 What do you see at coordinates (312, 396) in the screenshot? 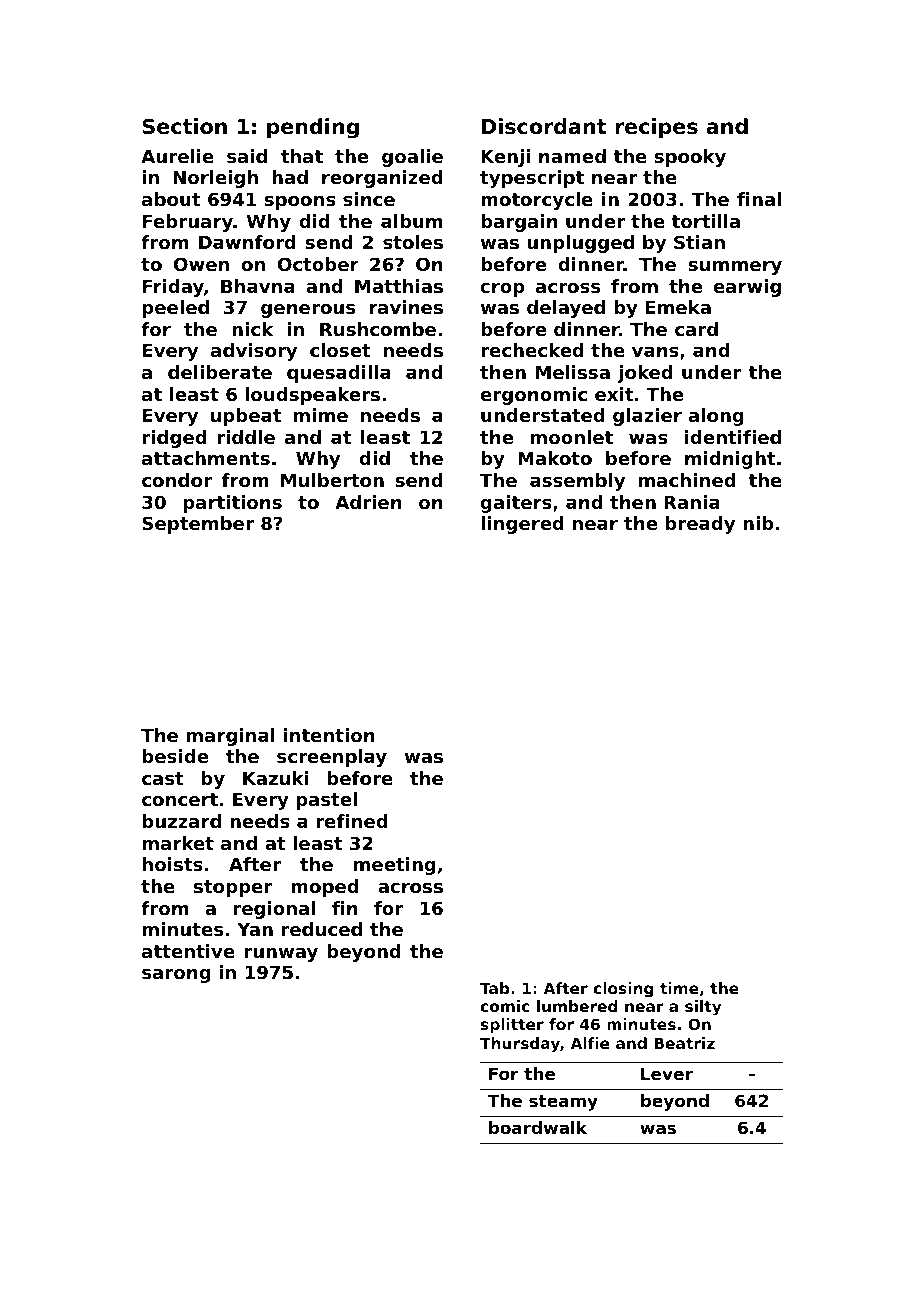
I see `loudspeakers` at bounding box center [312, 396].
